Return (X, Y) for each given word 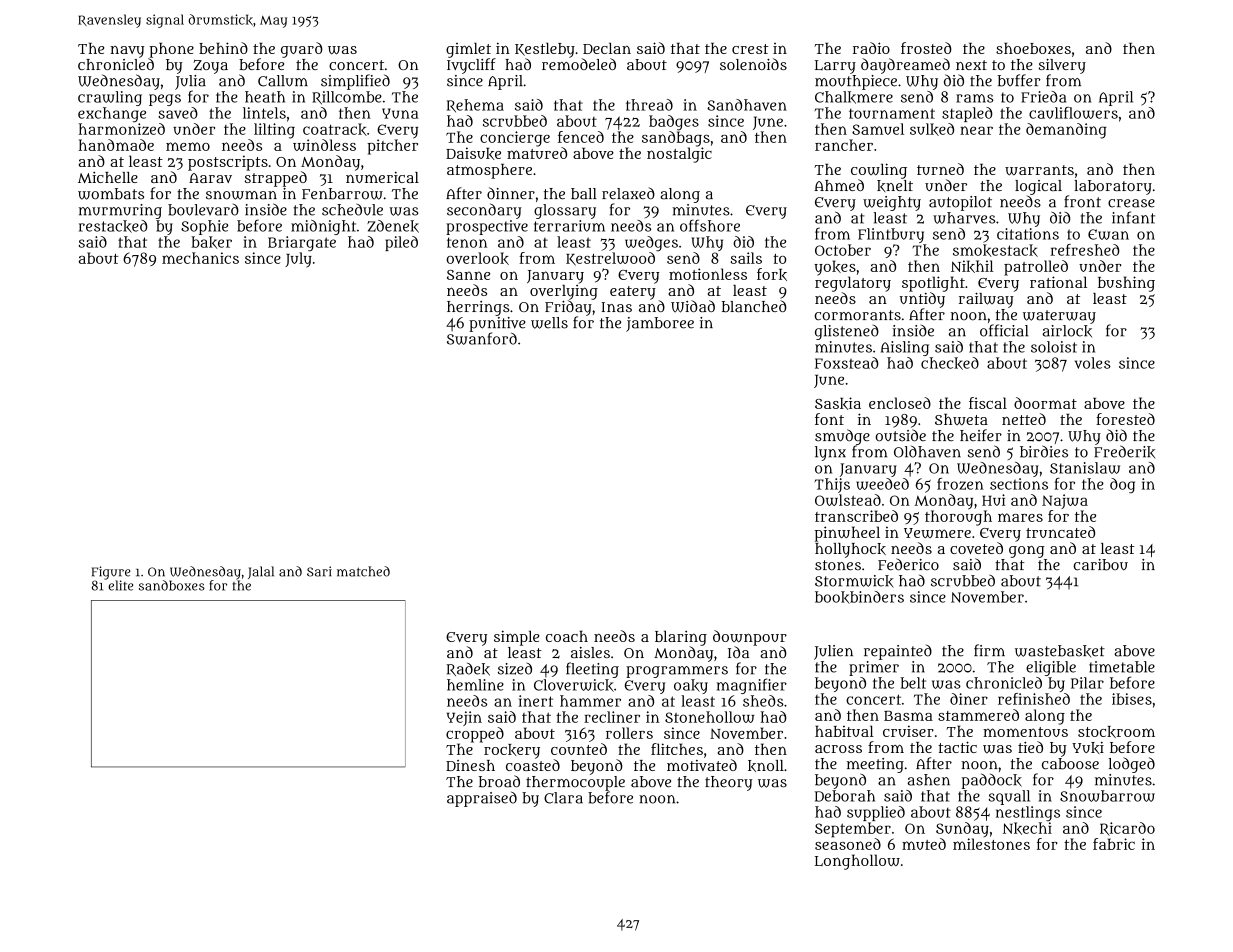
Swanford (482, 338)
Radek (468, 669)
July (298, 260)
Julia (190, 82)
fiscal (988, 403)
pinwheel (847, 534)
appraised (482, 799)
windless (324, 145)
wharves (964, 218)
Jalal (261, 572)
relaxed (628, 193)
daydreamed (905, 66)
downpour (750, 638)
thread (649, 105)
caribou (1101, 565)
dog (1122, 486)
